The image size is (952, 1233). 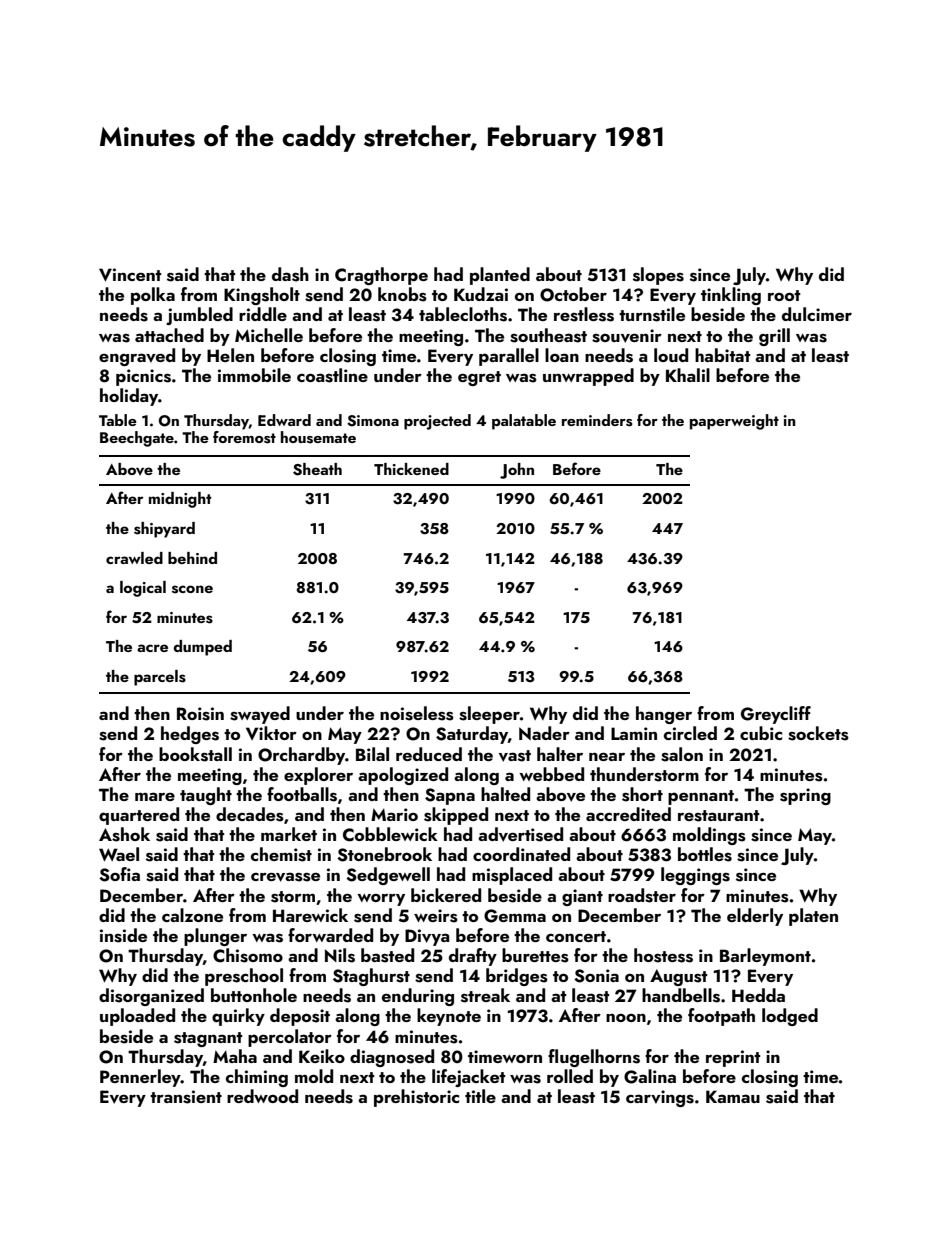 I want to click on title, so click(x=480, y=1096).
